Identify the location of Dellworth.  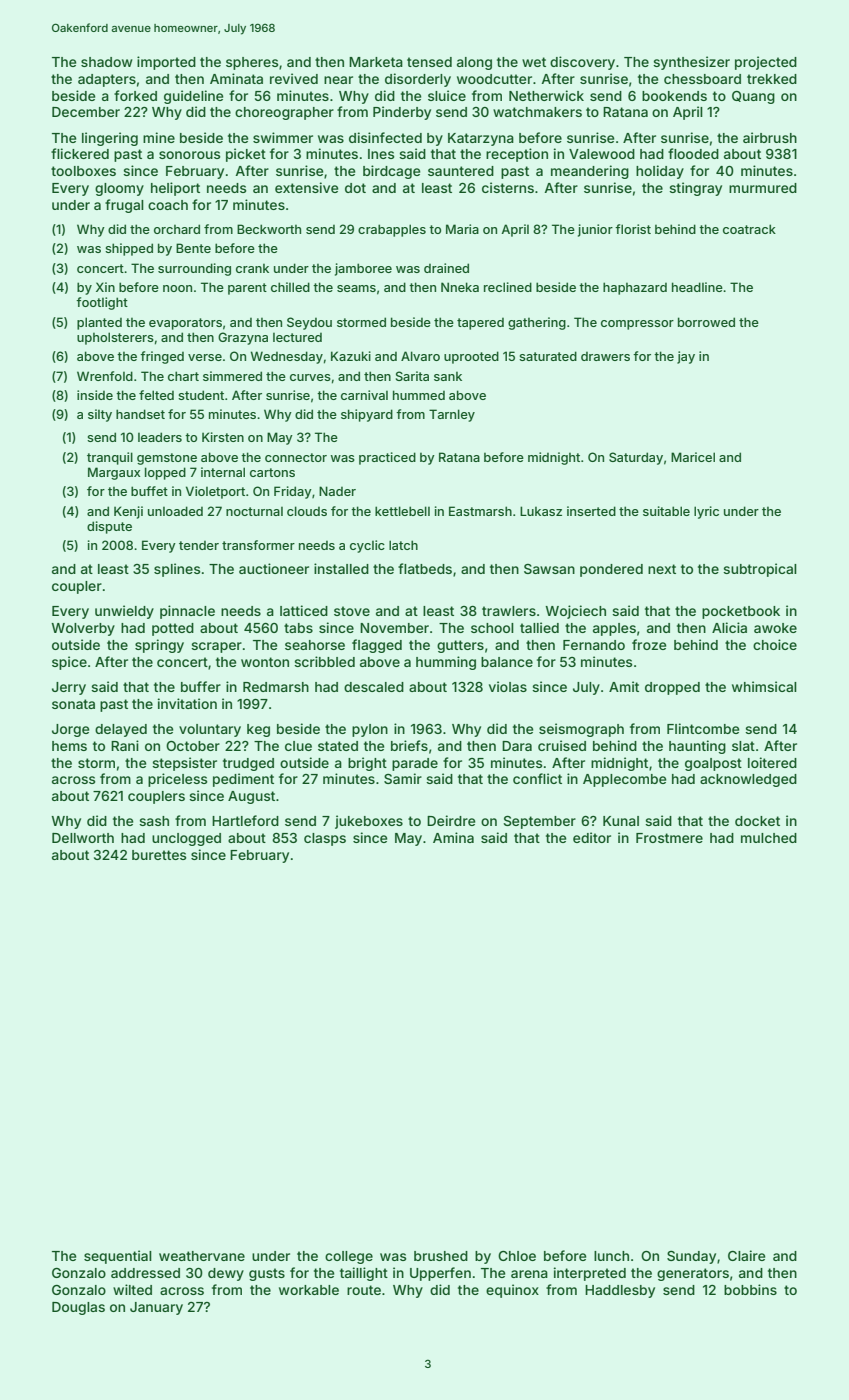
(83, 838).
